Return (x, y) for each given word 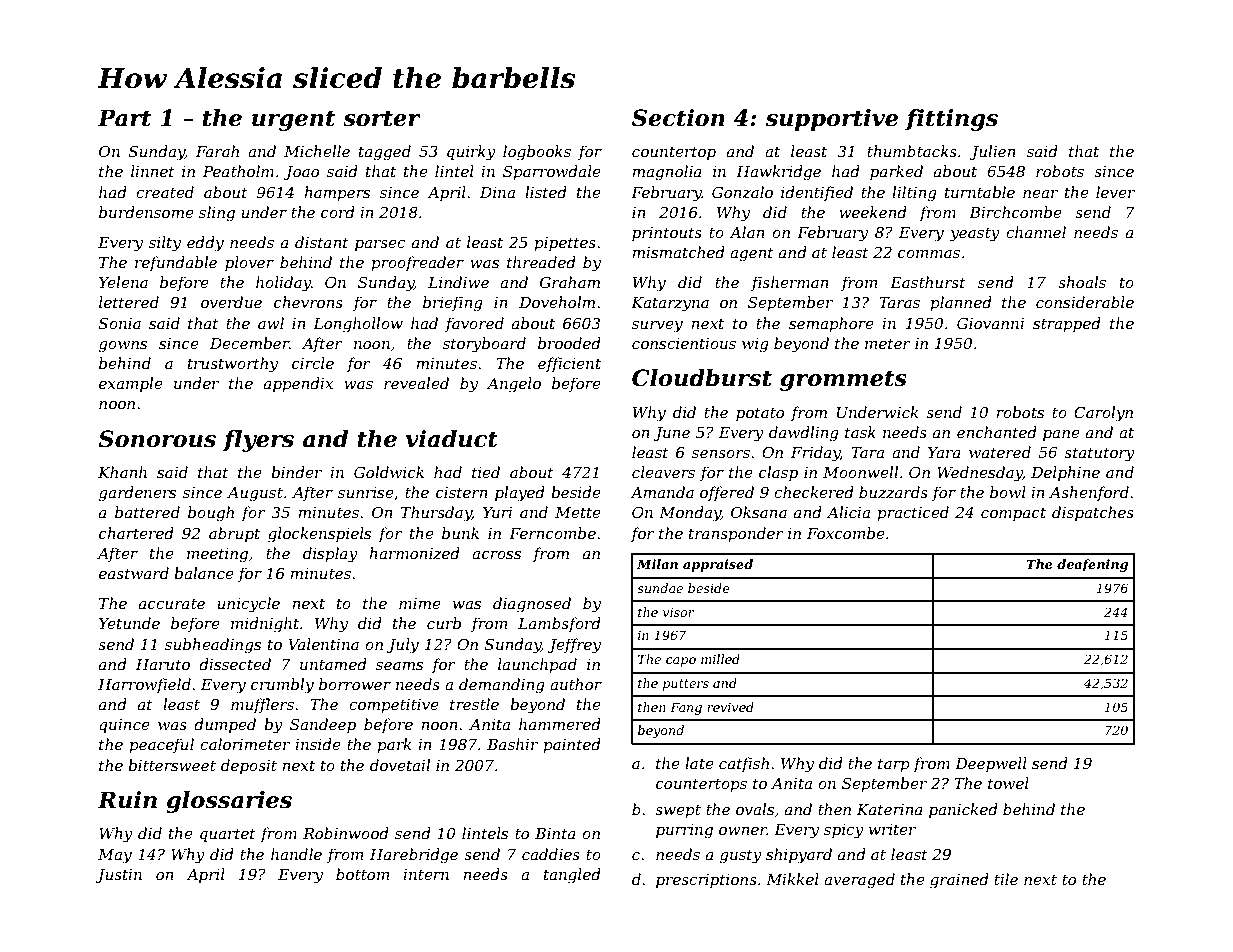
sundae (660, 588)
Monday (690, 514)
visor (679, 612)
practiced (913, 513)
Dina (497, 192)
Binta (555, 833)
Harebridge (414, 856)
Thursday (436, 514)
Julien (992, 152)
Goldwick (389, 472)
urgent (293, 120)
